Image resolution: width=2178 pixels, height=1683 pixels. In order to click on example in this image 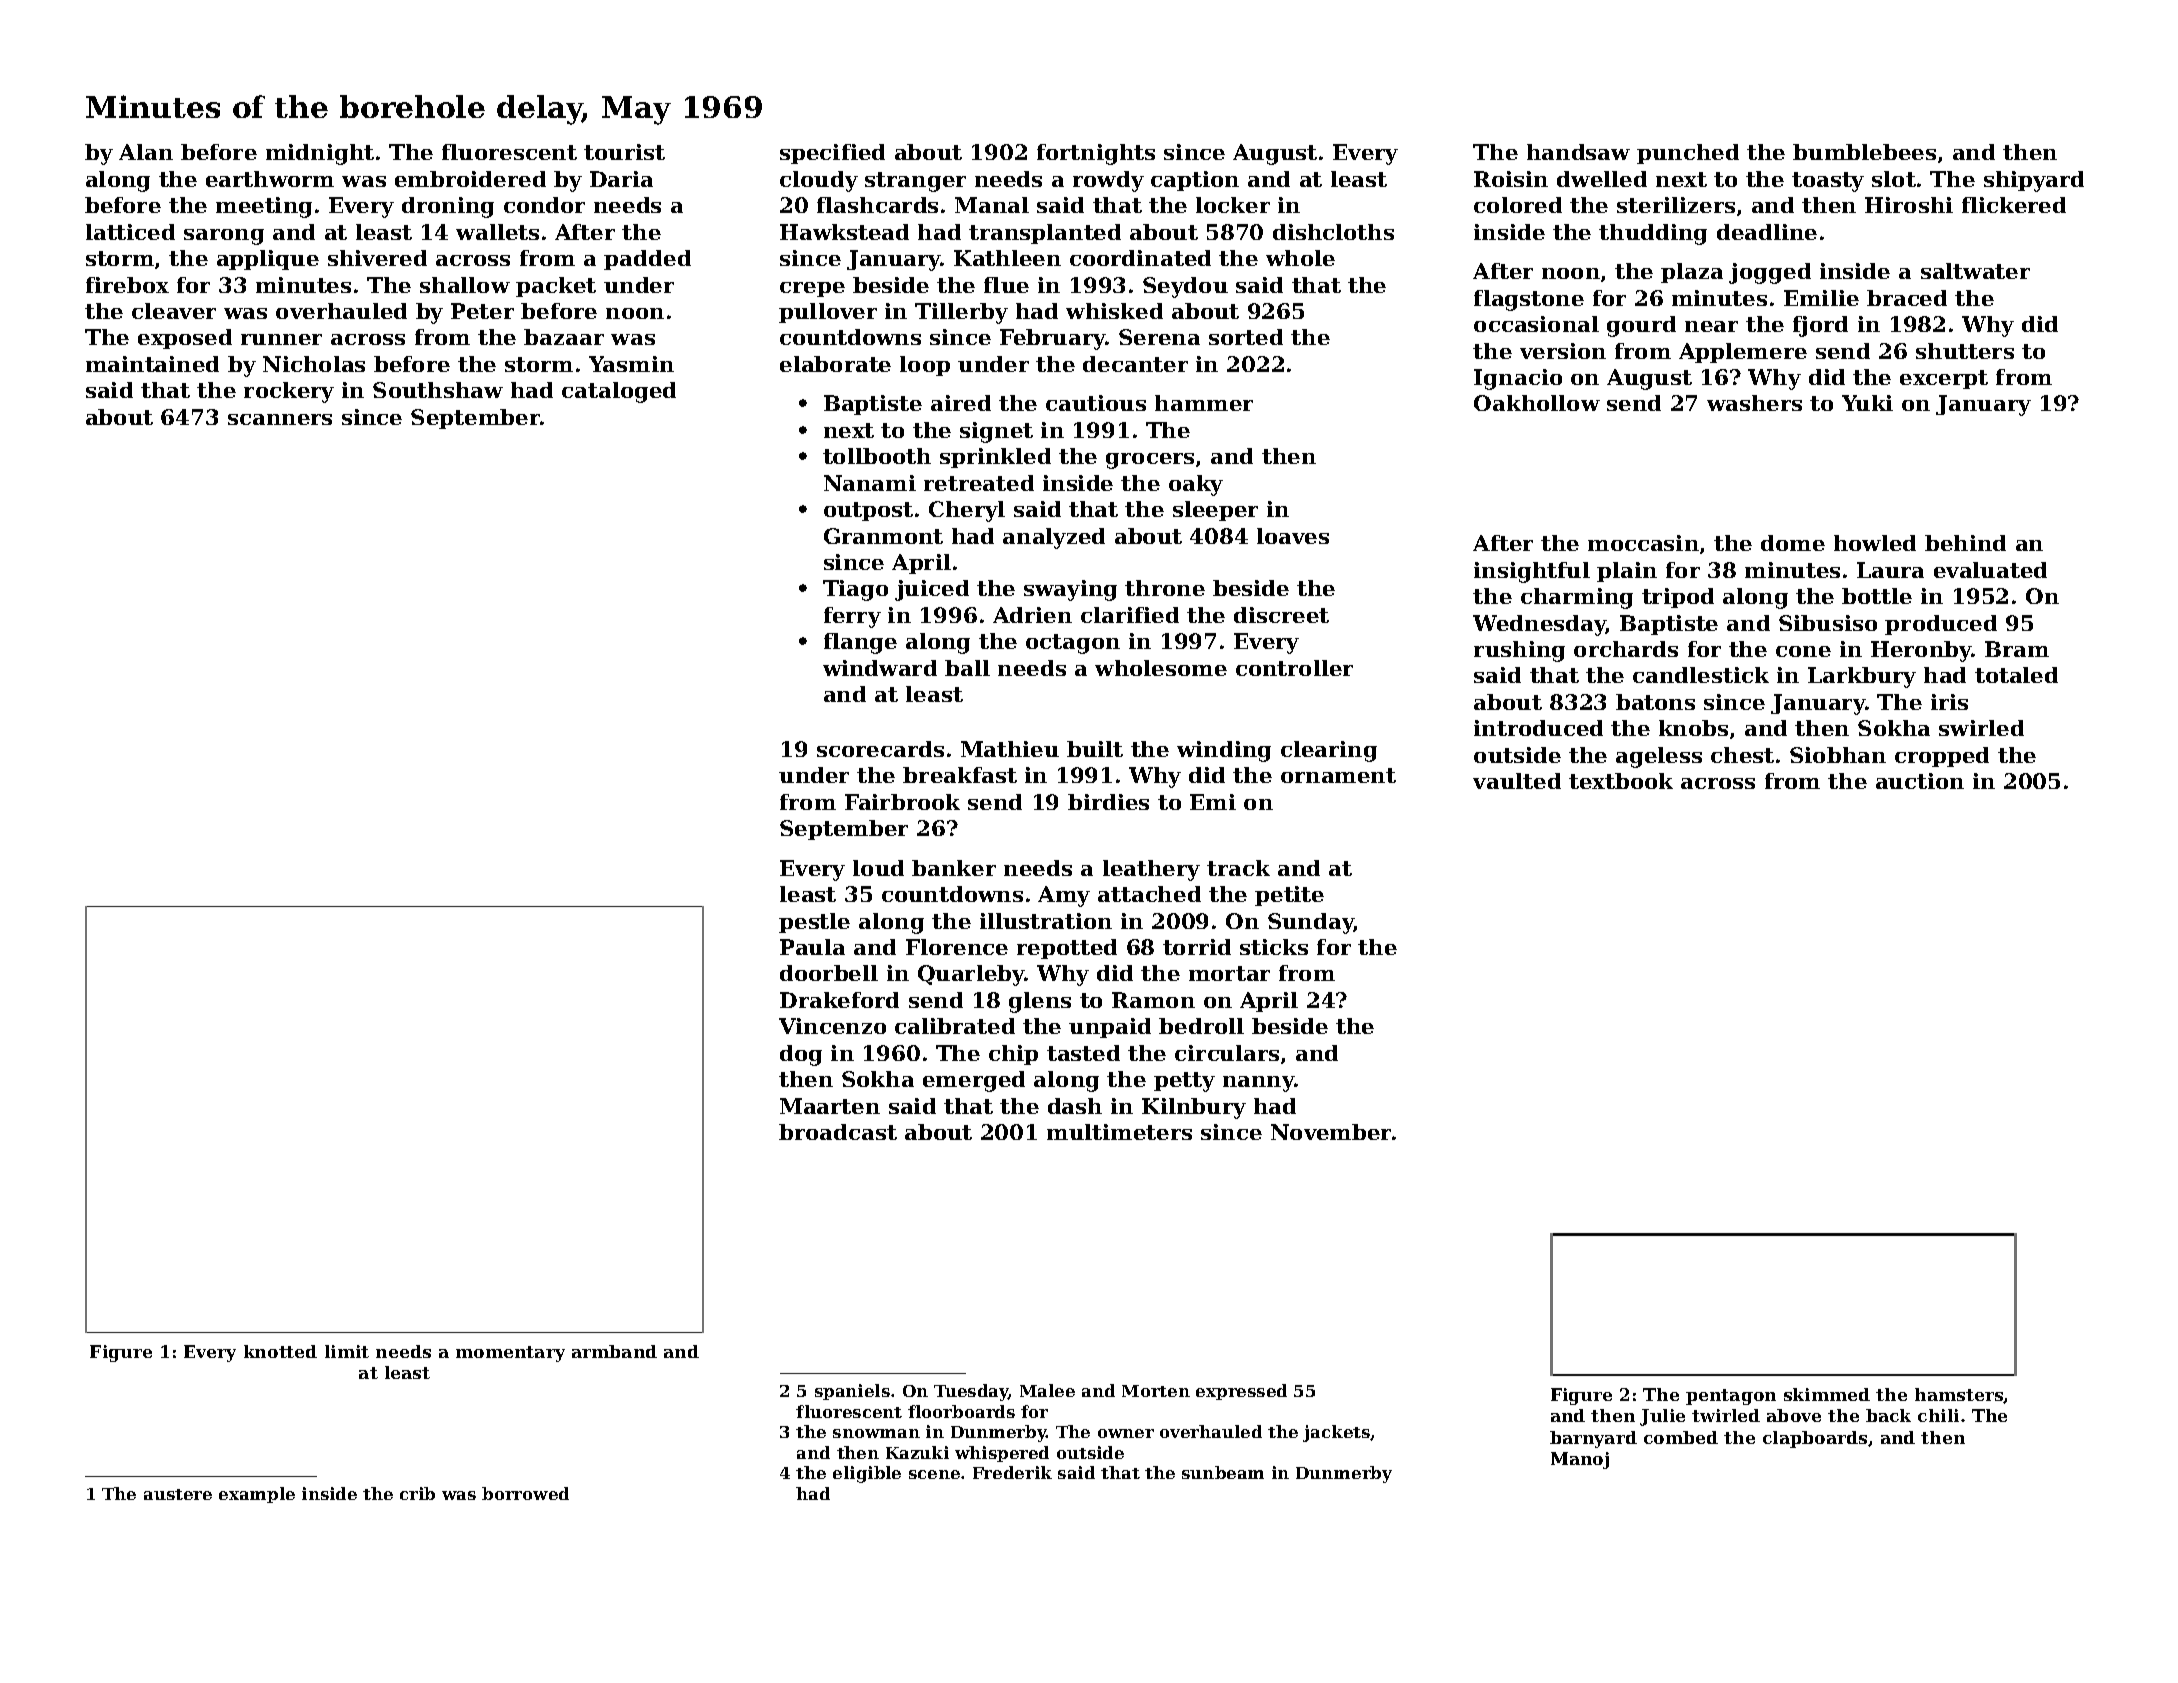, I will do `click(257, 1495)`.
